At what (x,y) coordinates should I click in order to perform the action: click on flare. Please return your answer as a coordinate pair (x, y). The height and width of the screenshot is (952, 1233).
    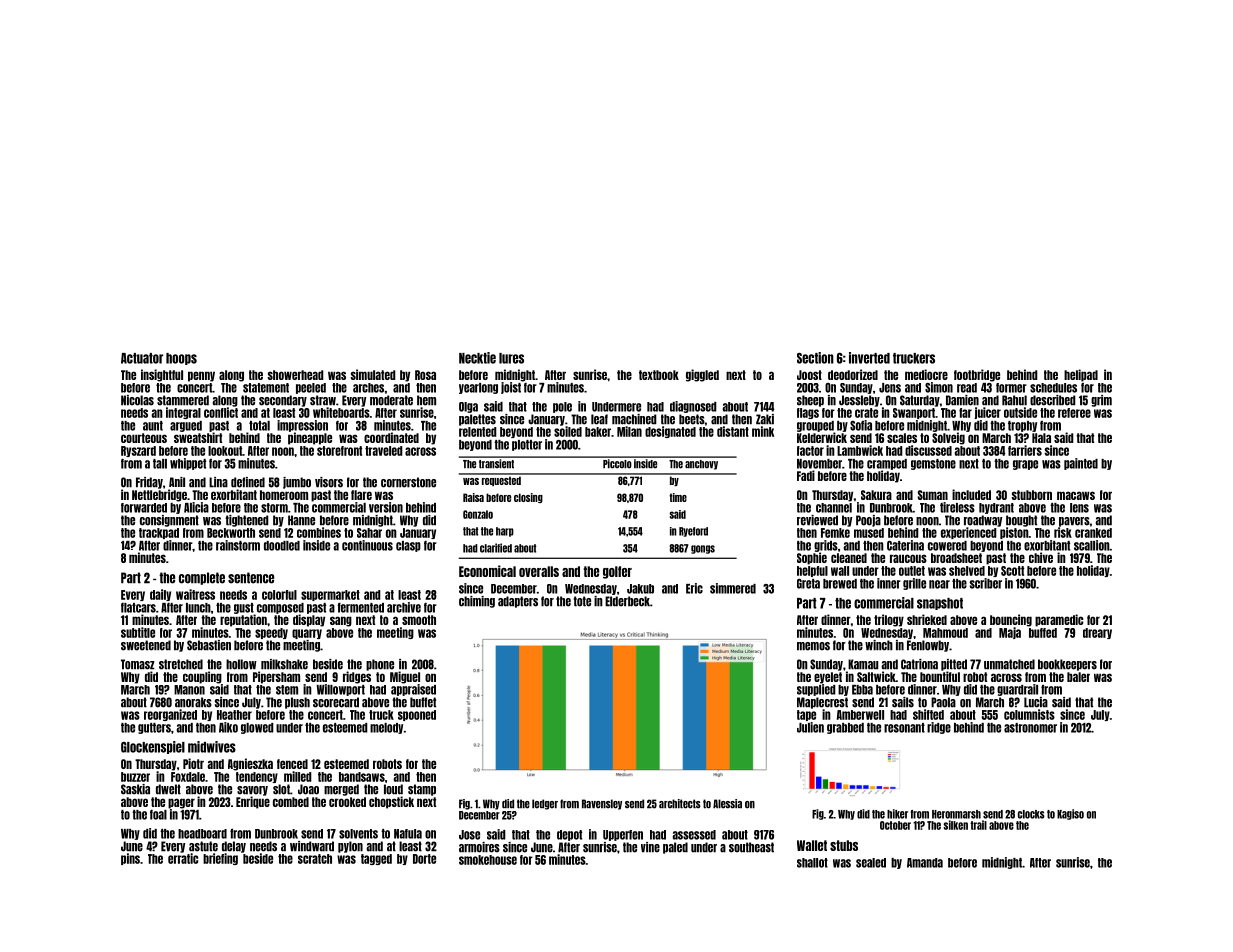
    Looking at the image, I should click on (361, 495).
